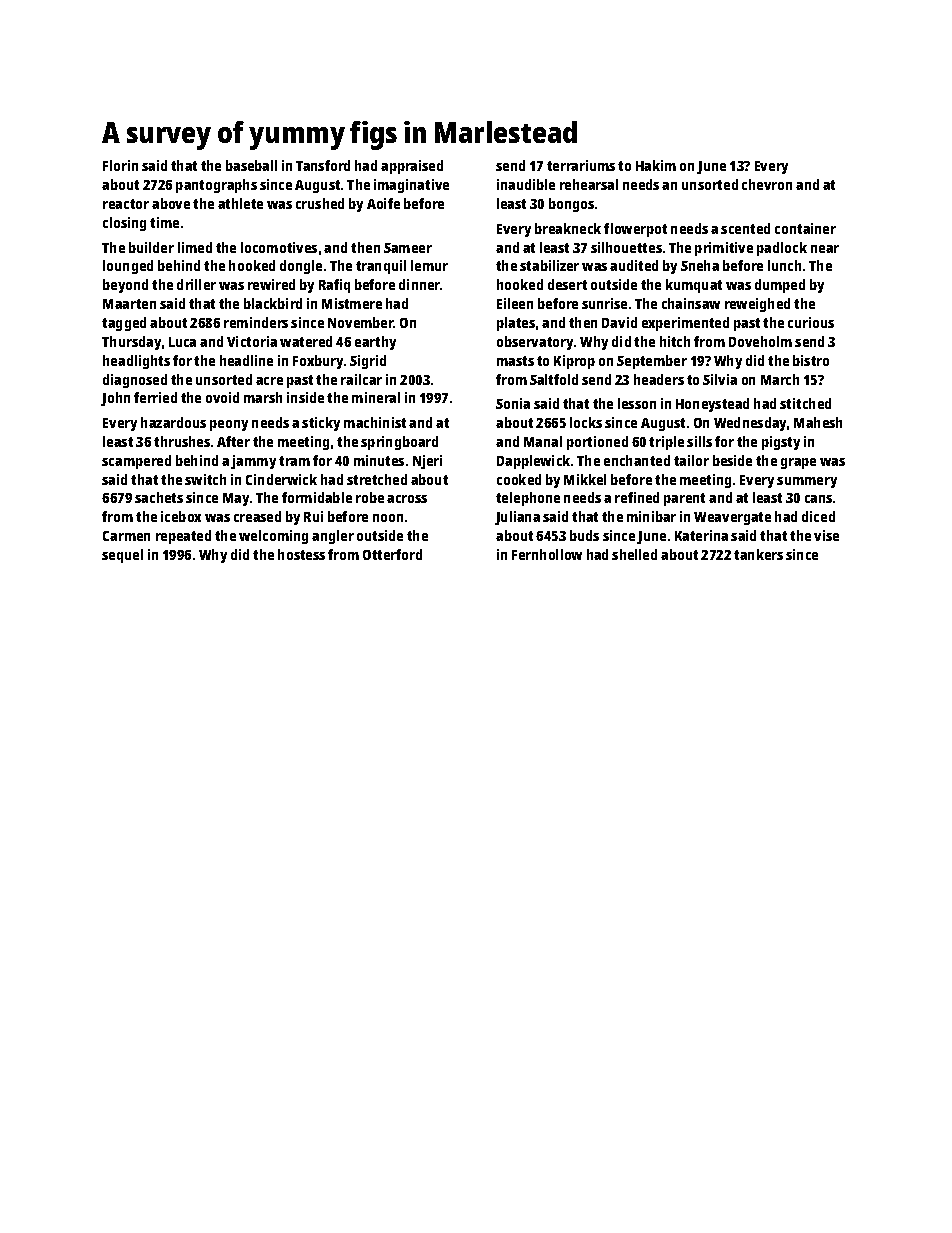  I want to click on tagged, so click(124, 324).
